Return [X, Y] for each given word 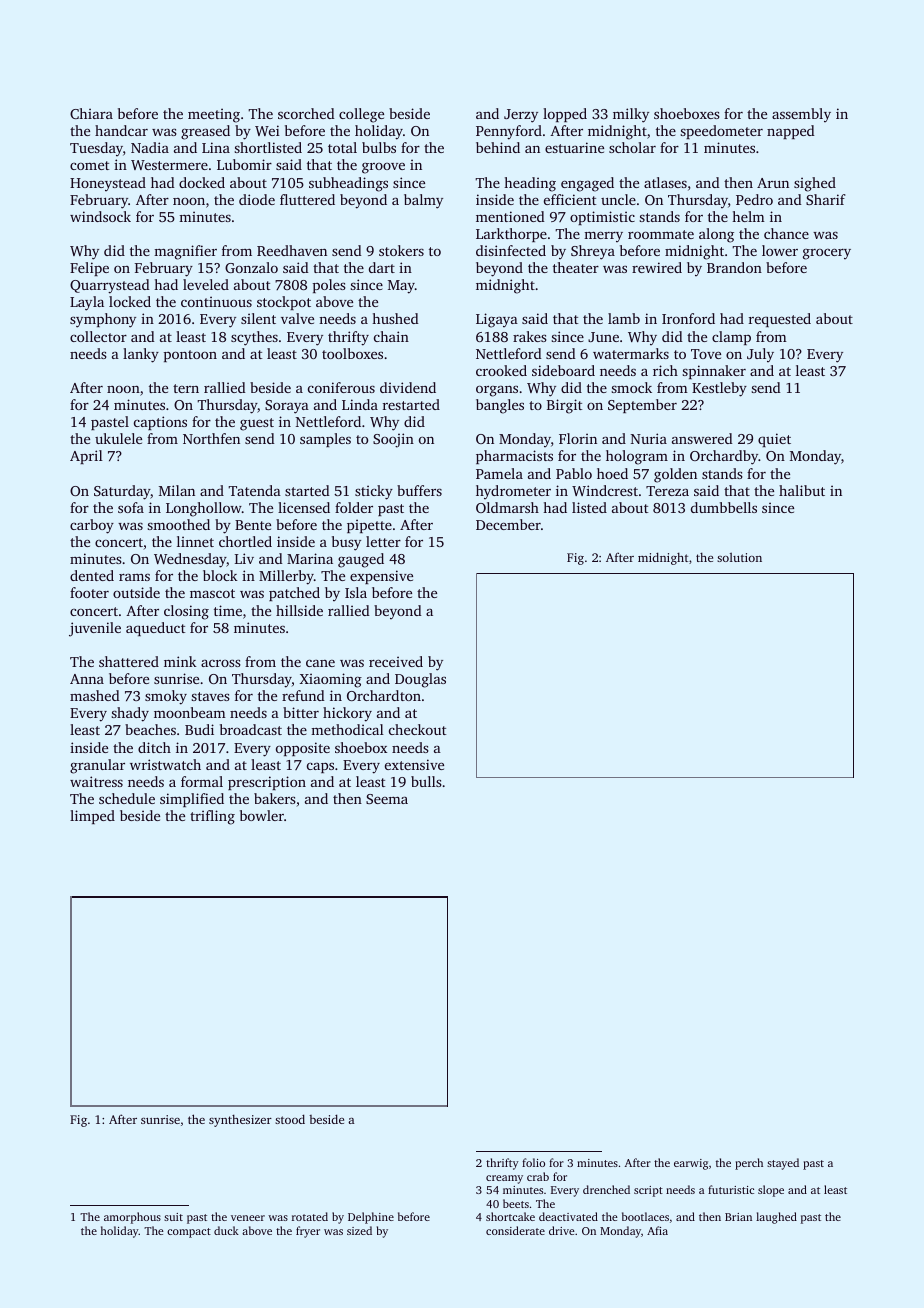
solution [739, 557]
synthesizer [240, 1120]
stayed [783, 1164]
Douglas [420, 680]
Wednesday [190, 560]
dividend [408, 387]
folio [533, 1162]
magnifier [185, 252]
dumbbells [724, 507]
